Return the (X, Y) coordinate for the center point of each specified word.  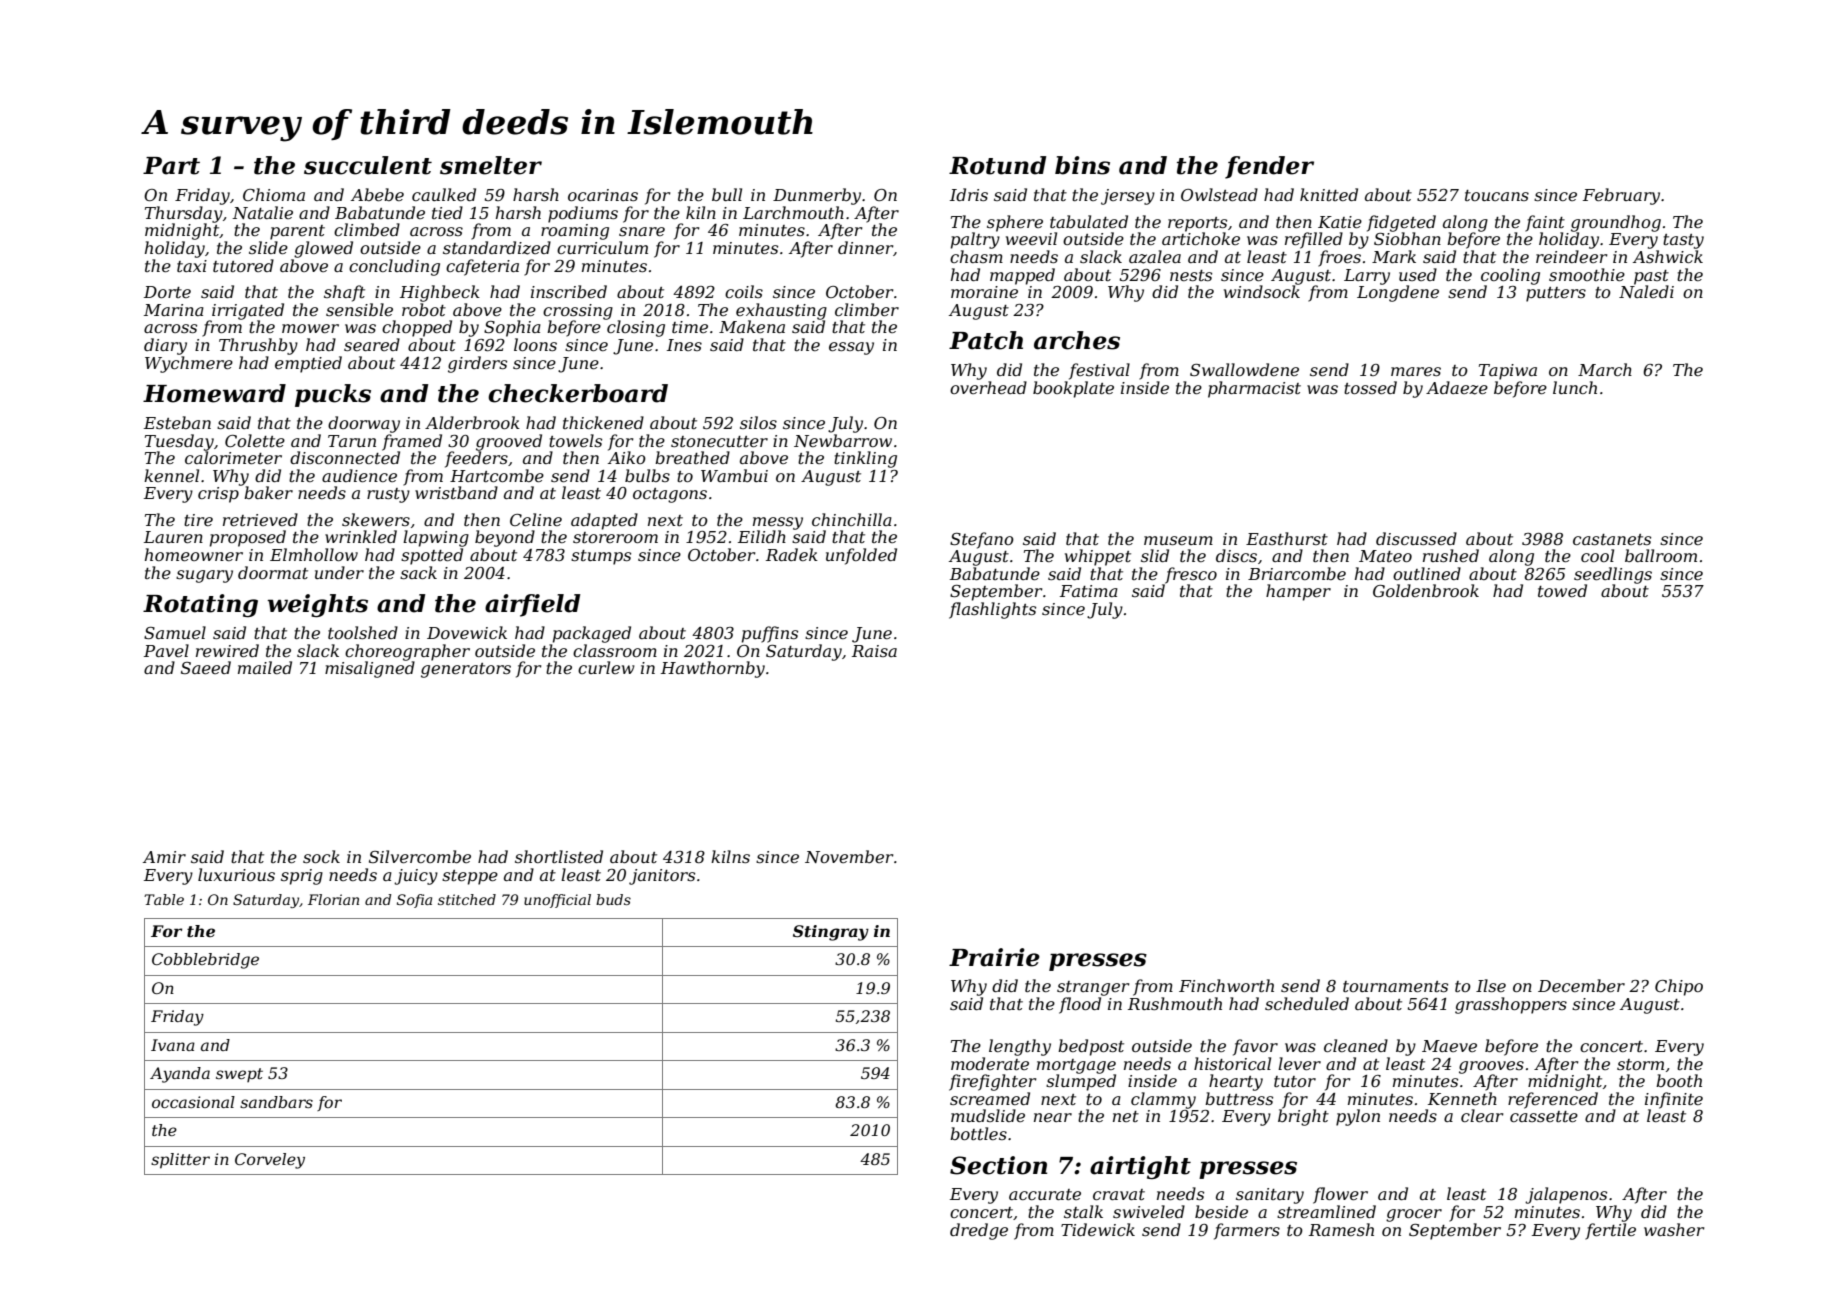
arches (1077, 340)
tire (198, 520)
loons (535, 344)
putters (1556, 294)
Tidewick (1098, 1229)
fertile (1610, 1231)
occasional (193, 1102)
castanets (1612, 539)
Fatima (1089, 591)
